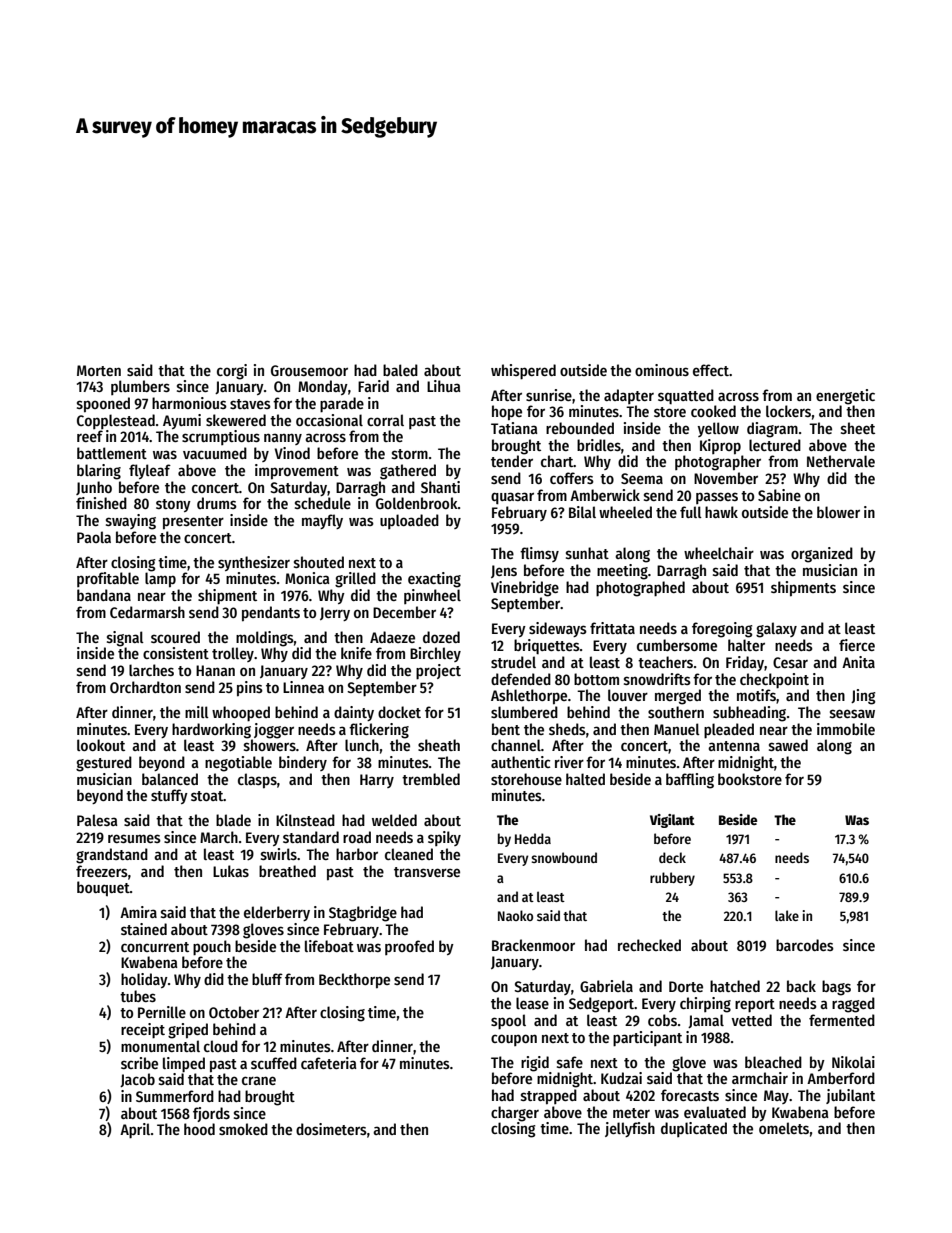  What do you see at coordinates (504, 571) in the screenshot?
I see `Jens` at bounding box center [504, 571].
